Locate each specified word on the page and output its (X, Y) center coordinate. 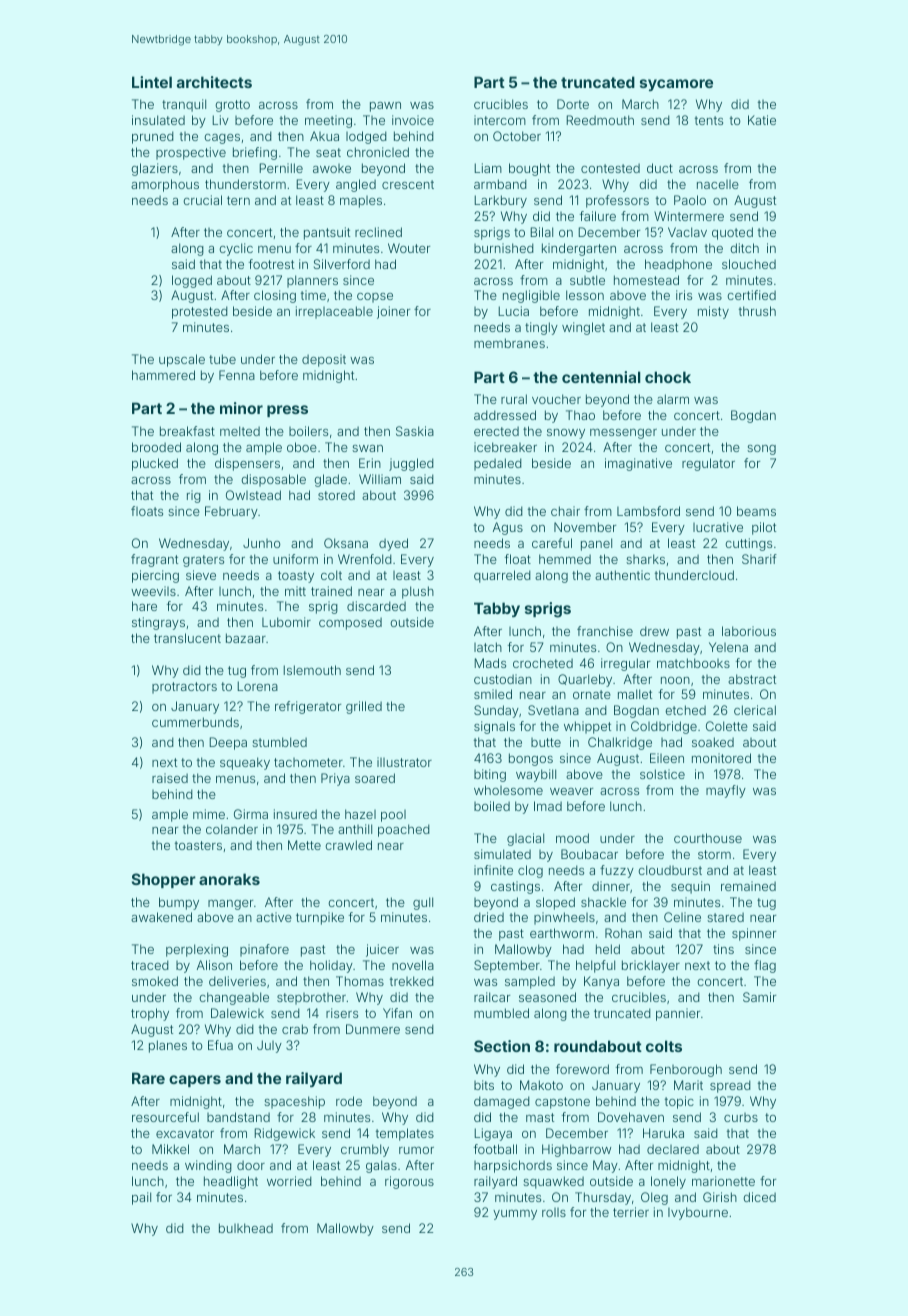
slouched (749, 264)
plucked (155, 464)
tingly (541, 328)
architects (214, 82)
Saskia (415, 431)
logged (192, 281)
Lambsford (648, 511)
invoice (413, 120)
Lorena (257, 686)
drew (654, 631)
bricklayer (651, 966)
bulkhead (246, 1228)
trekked (412, 981)
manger (230, 905)
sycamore (676, 85)
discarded (376, 606)
